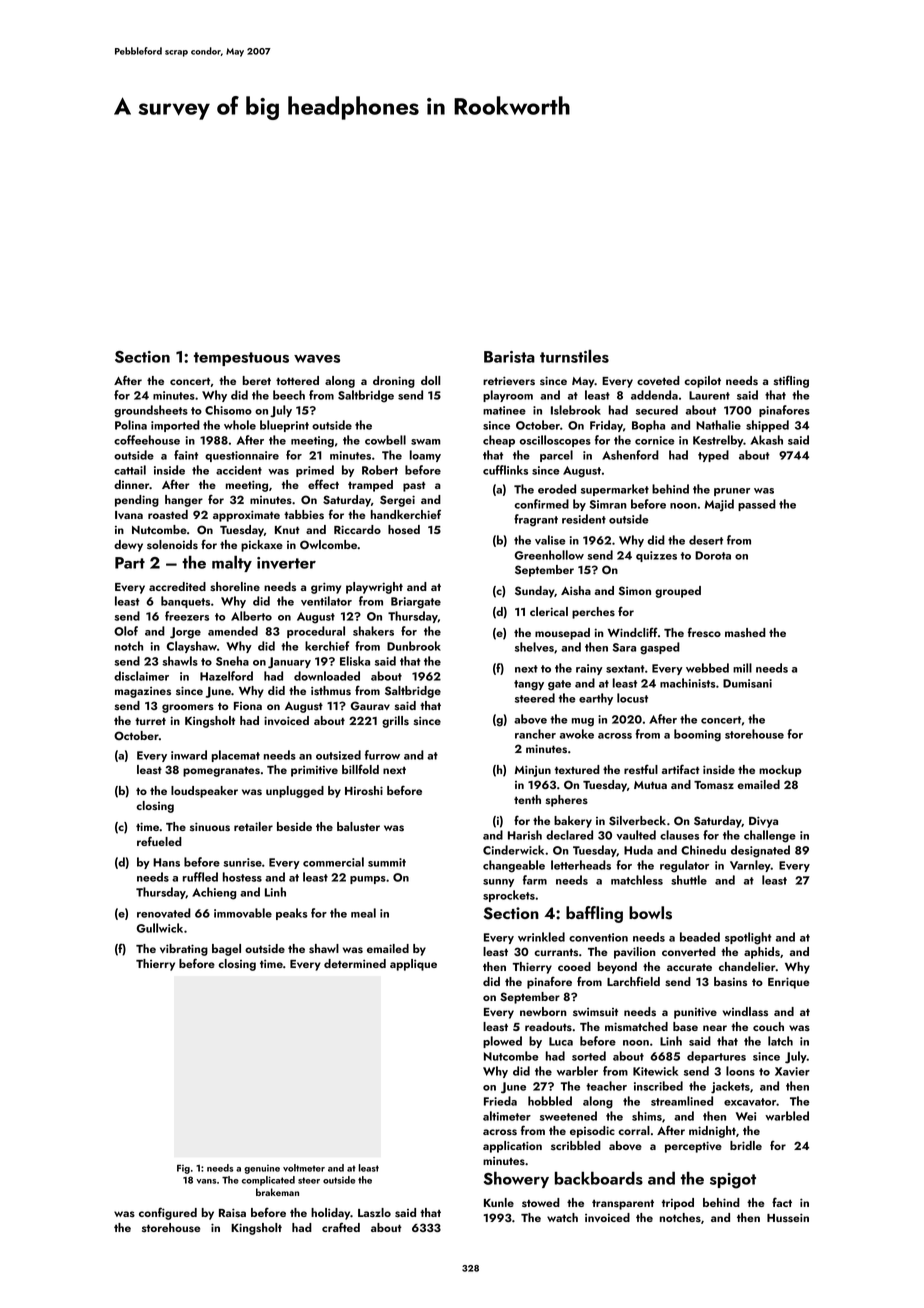 Image resolution: width=924 pixels, height=1308 pixels. I want to click on tempestuous, so click(241, 359).
